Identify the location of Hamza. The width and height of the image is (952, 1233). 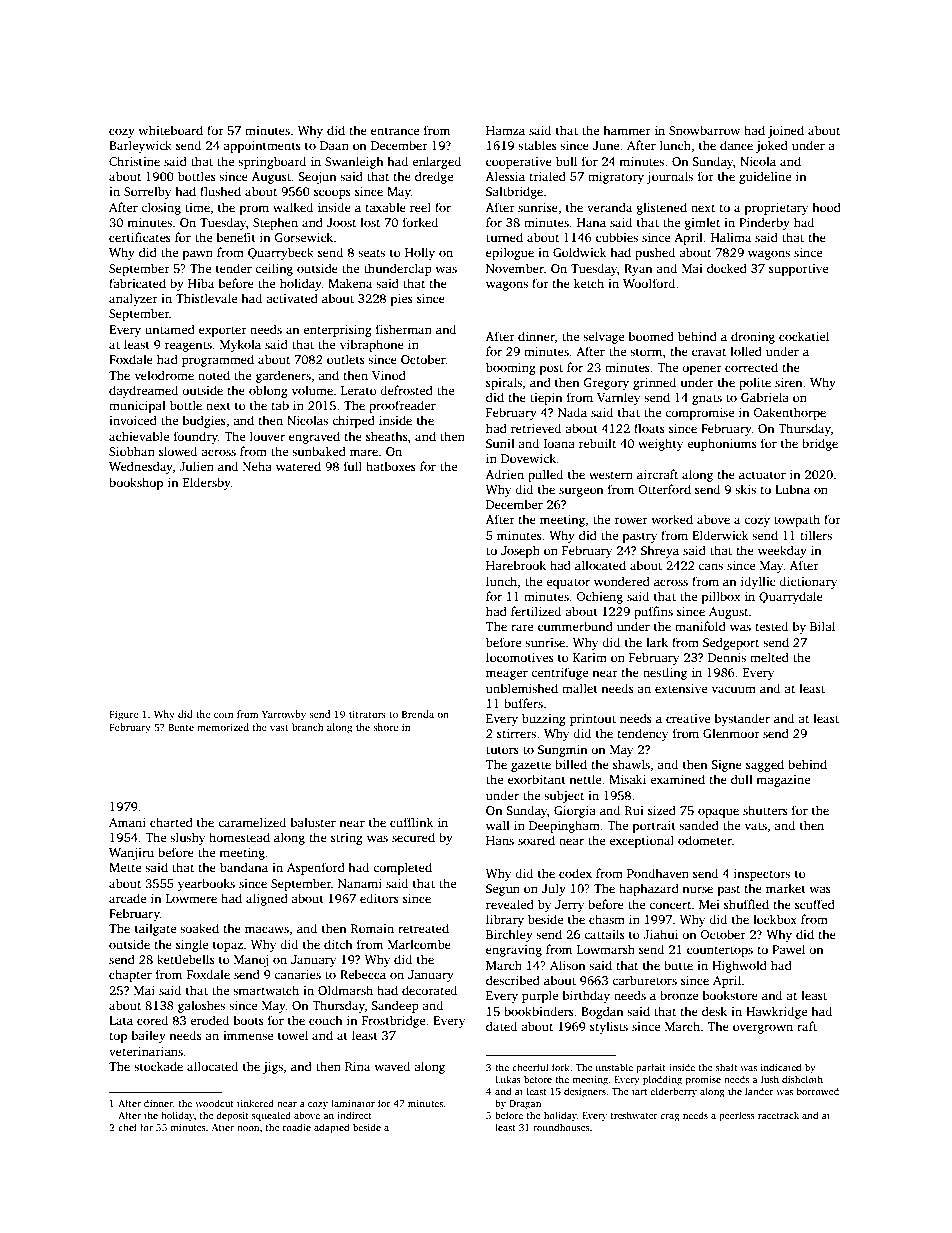
(505, 130).
